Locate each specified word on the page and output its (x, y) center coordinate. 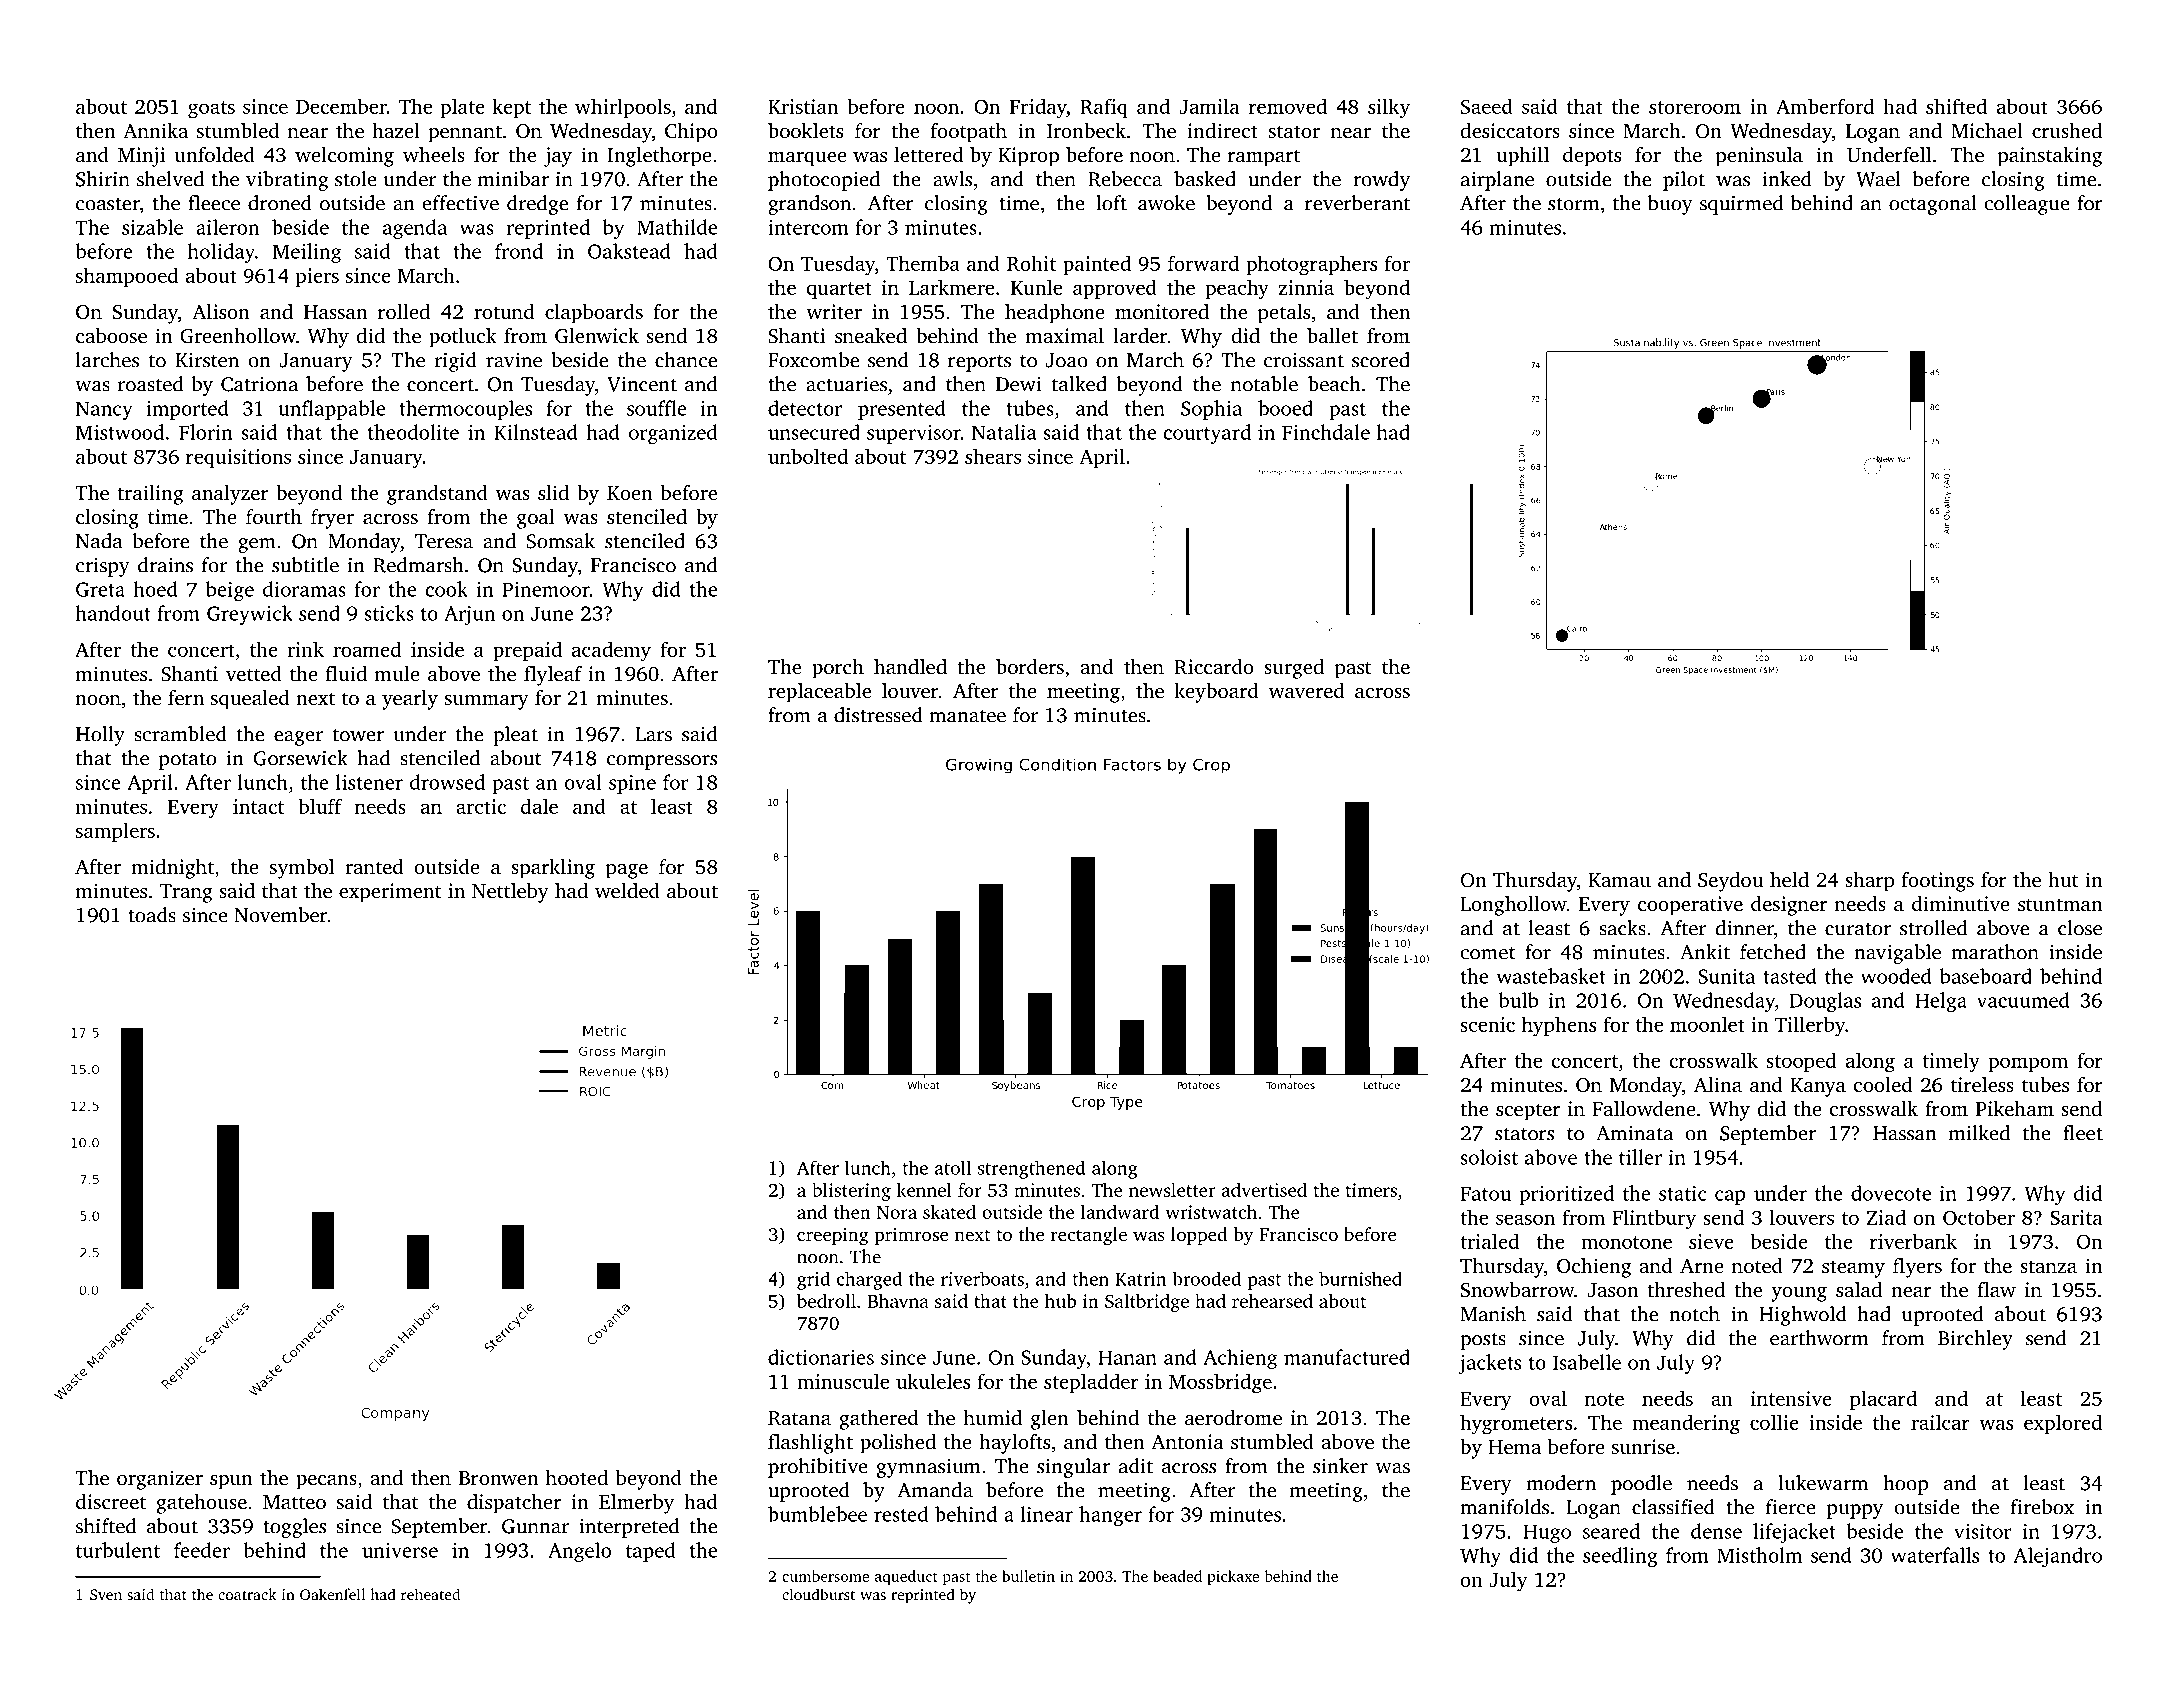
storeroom (1695, 107)
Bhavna (898, 1301)
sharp (1870, 882)
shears (993, 456)
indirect (1223, 130)
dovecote (1891, 1193)
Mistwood (120, 432)
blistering (851, 1192)
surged (1294, 669)
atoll (953, 1167)
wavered (1307, 690)
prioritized (1566, 1195)
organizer (160, 1480)
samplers (115, 832)
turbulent (118, 1550)
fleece (214, 203)
